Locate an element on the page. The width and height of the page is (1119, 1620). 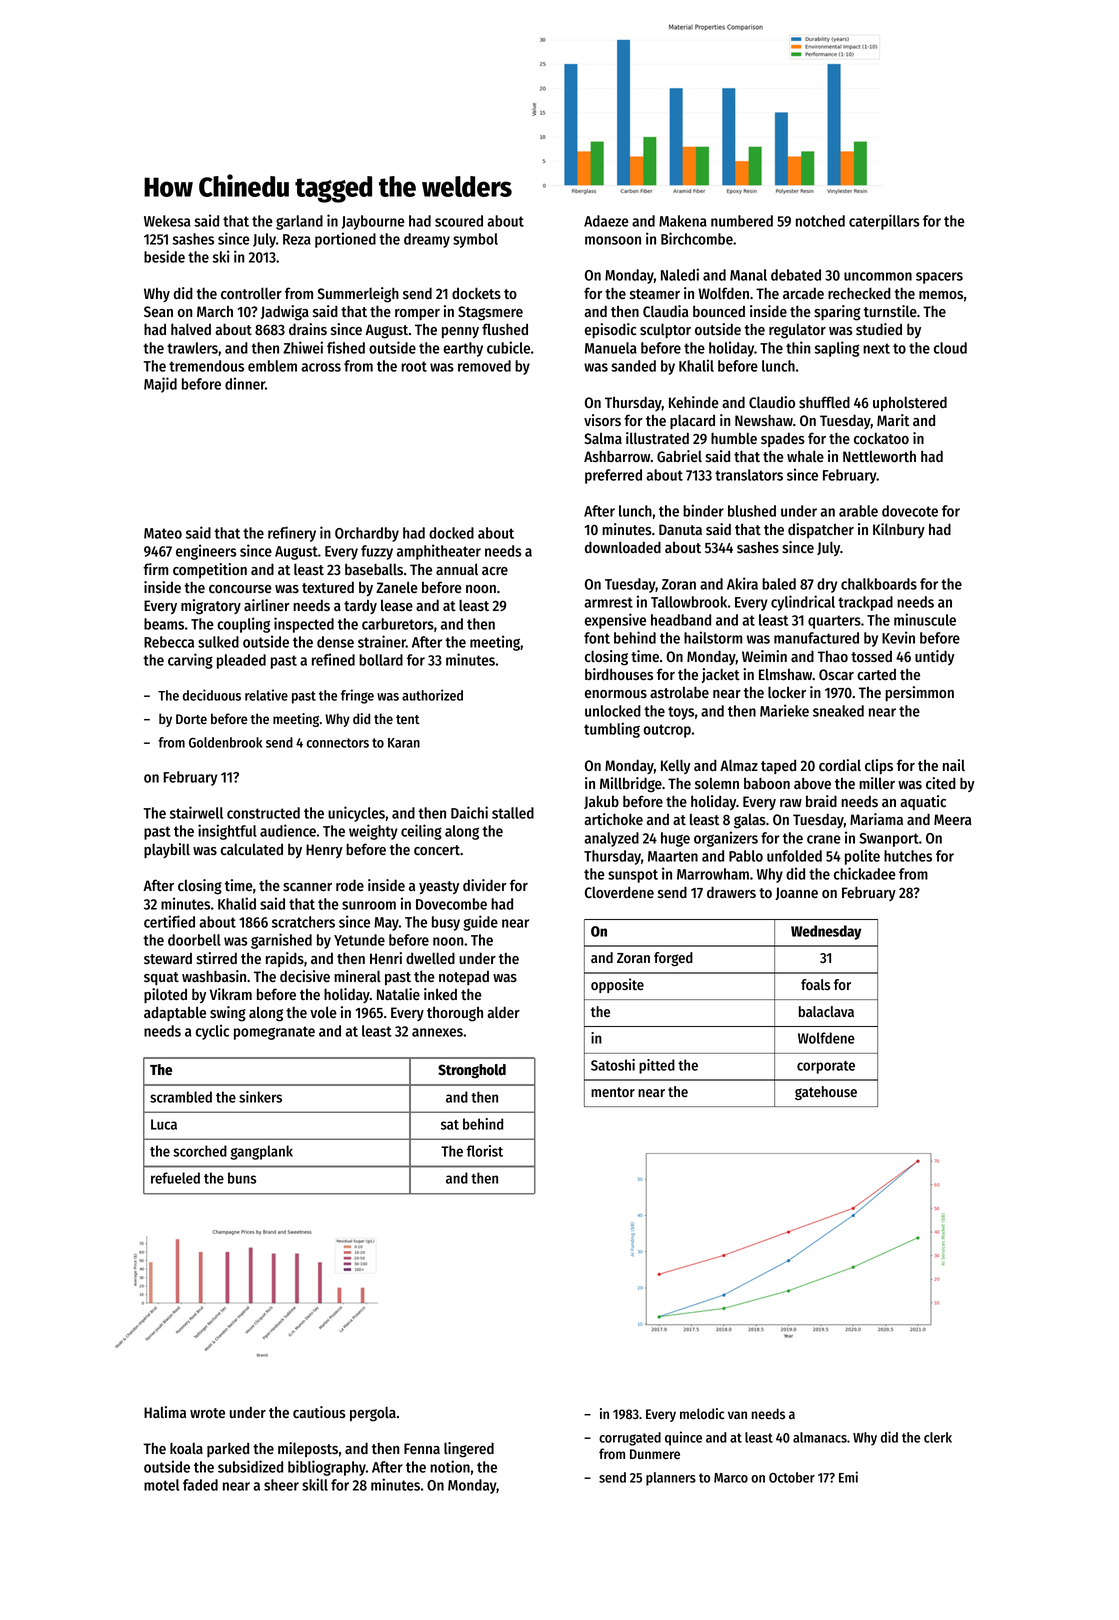
garnished is located at coordinates (281, 941).
